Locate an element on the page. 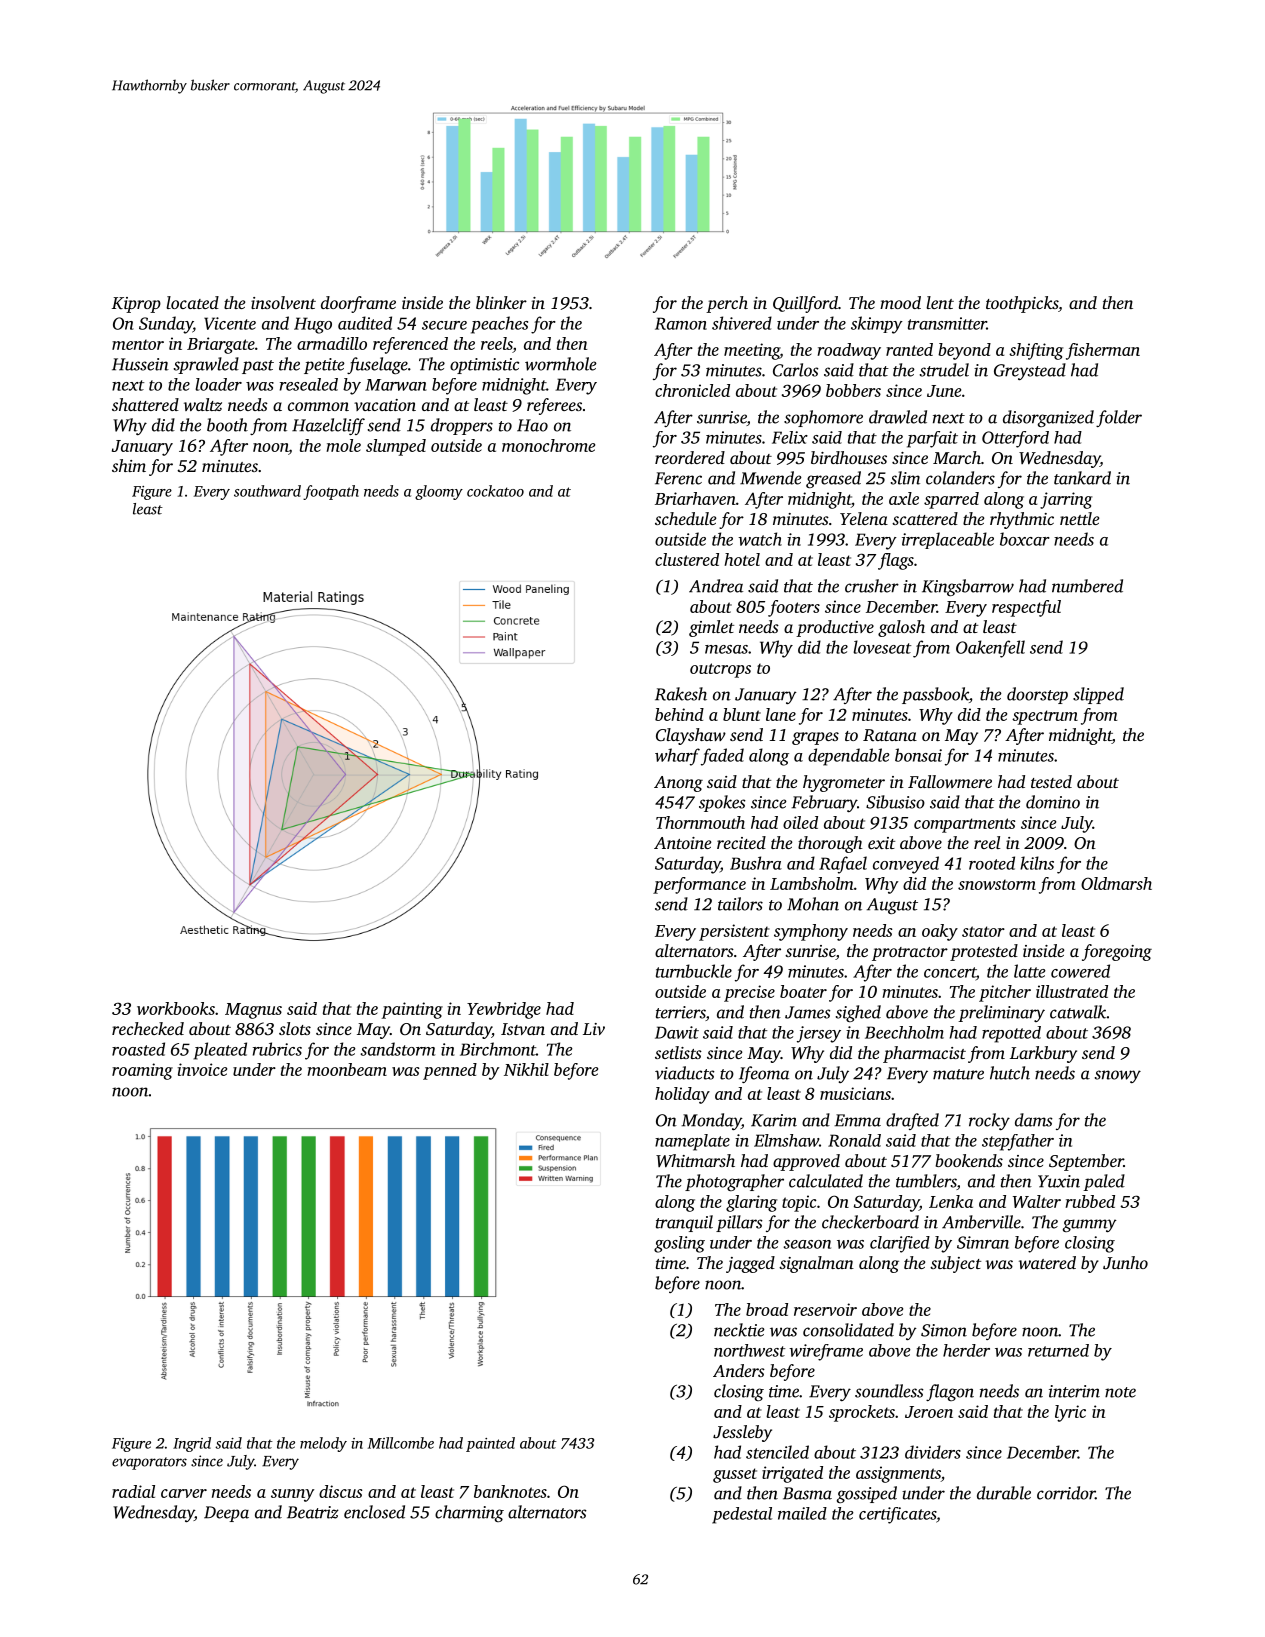  certificates is located at coordinates (897, 1515).
